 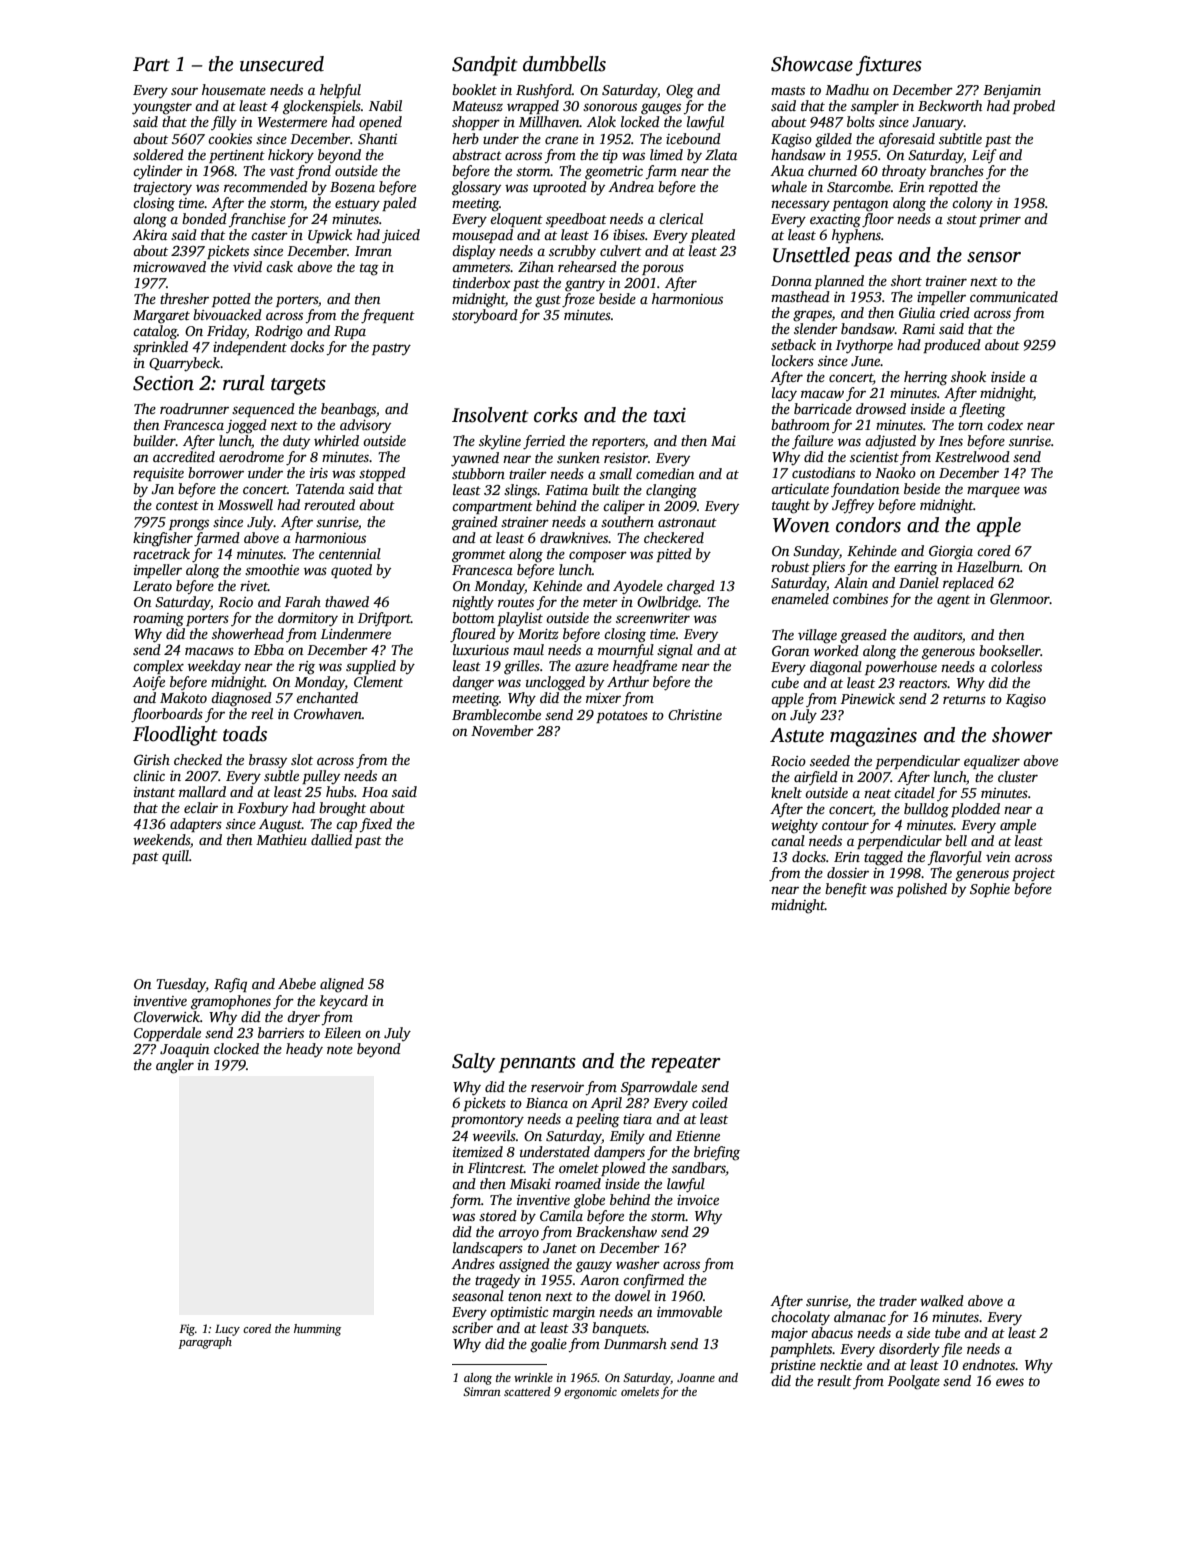 I want to click on sour, so click(x=184, y=91).
